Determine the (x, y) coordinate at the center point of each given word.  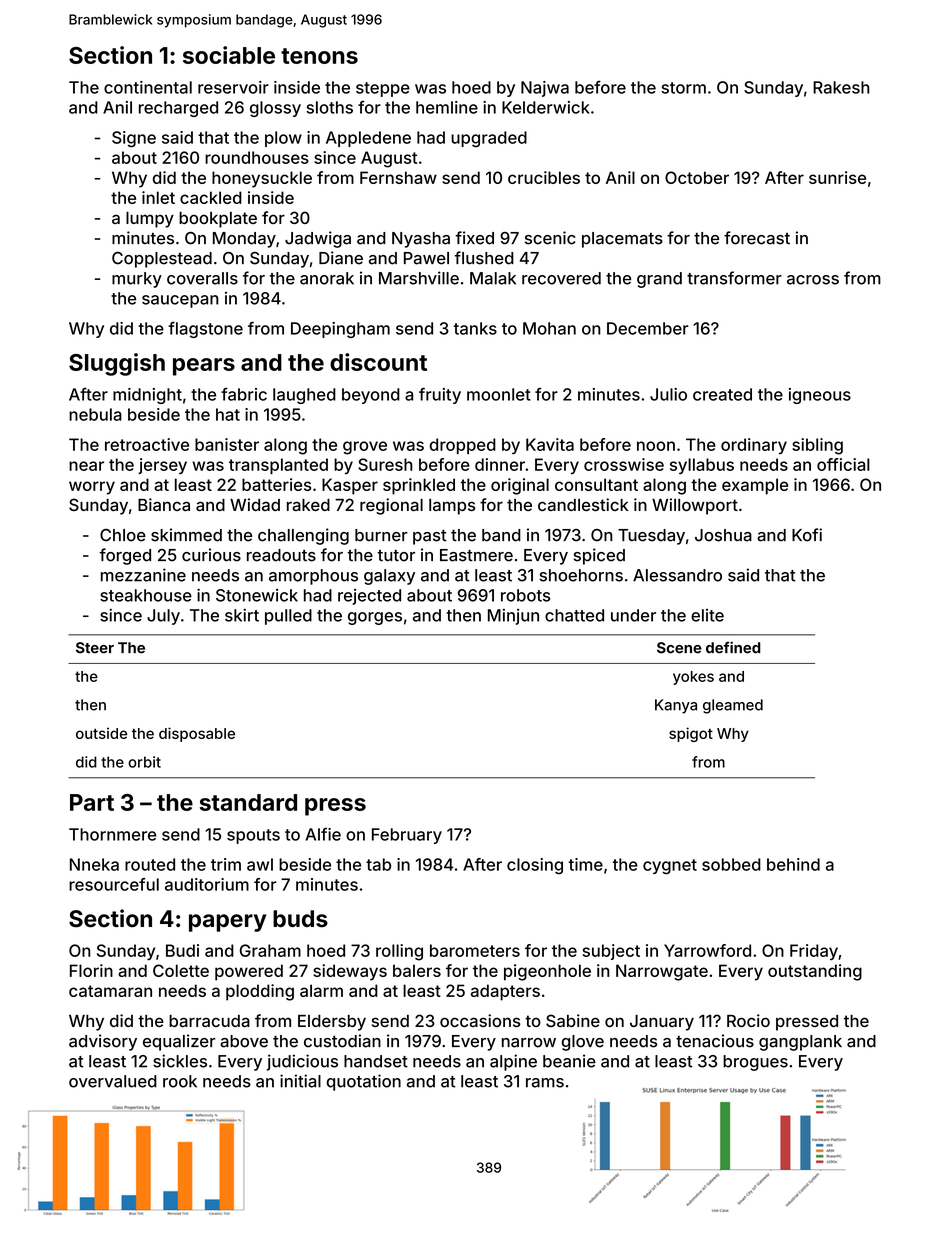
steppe (383, 89)
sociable (229, 55)
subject (611, 952)
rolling (399, 952)
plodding (260, 992)
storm (683, 88)
